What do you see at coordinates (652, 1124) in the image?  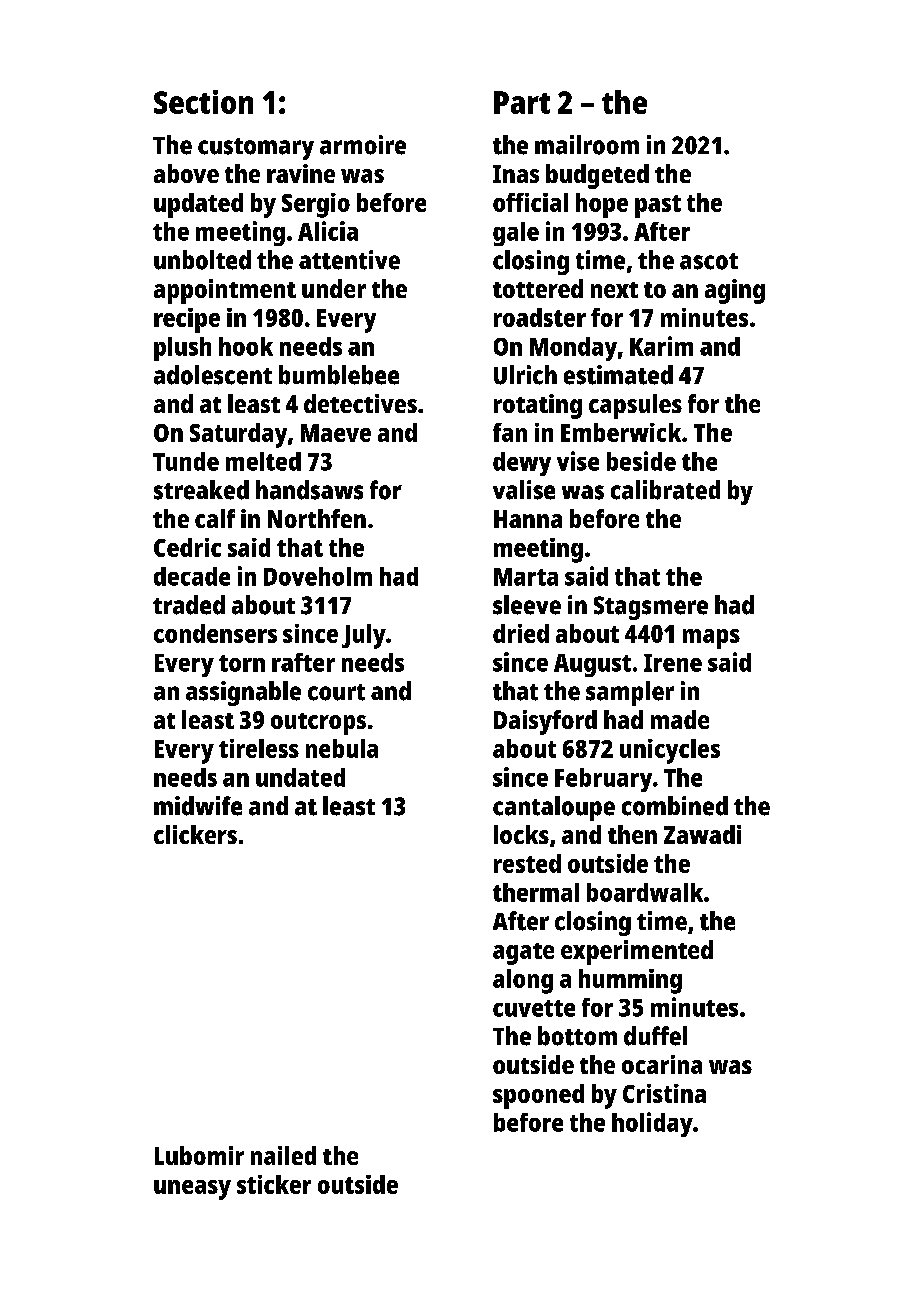 I see `holiday` at bounding box center [652, 1124].
